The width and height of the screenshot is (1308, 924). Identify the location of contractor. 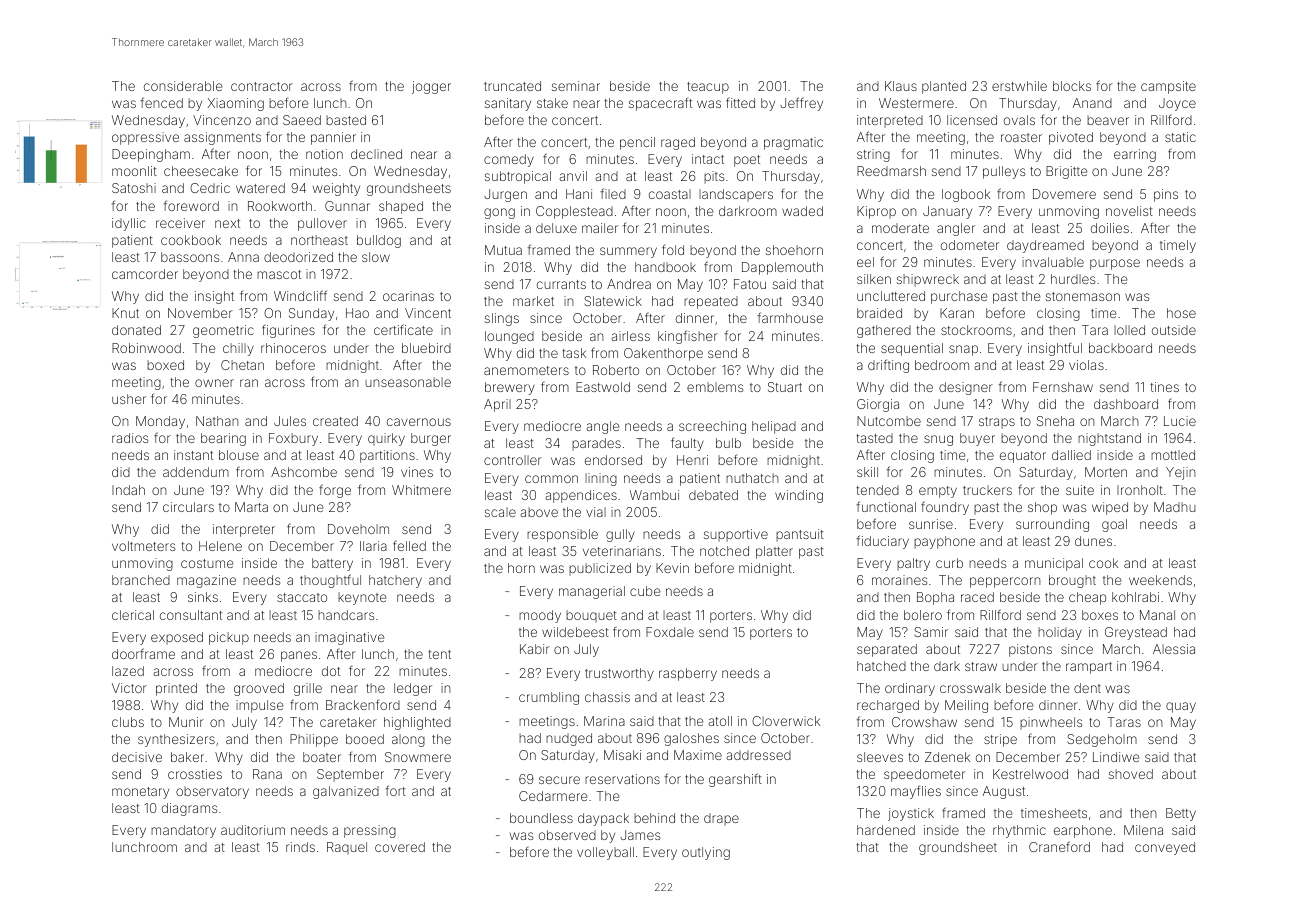
(262, 86).
